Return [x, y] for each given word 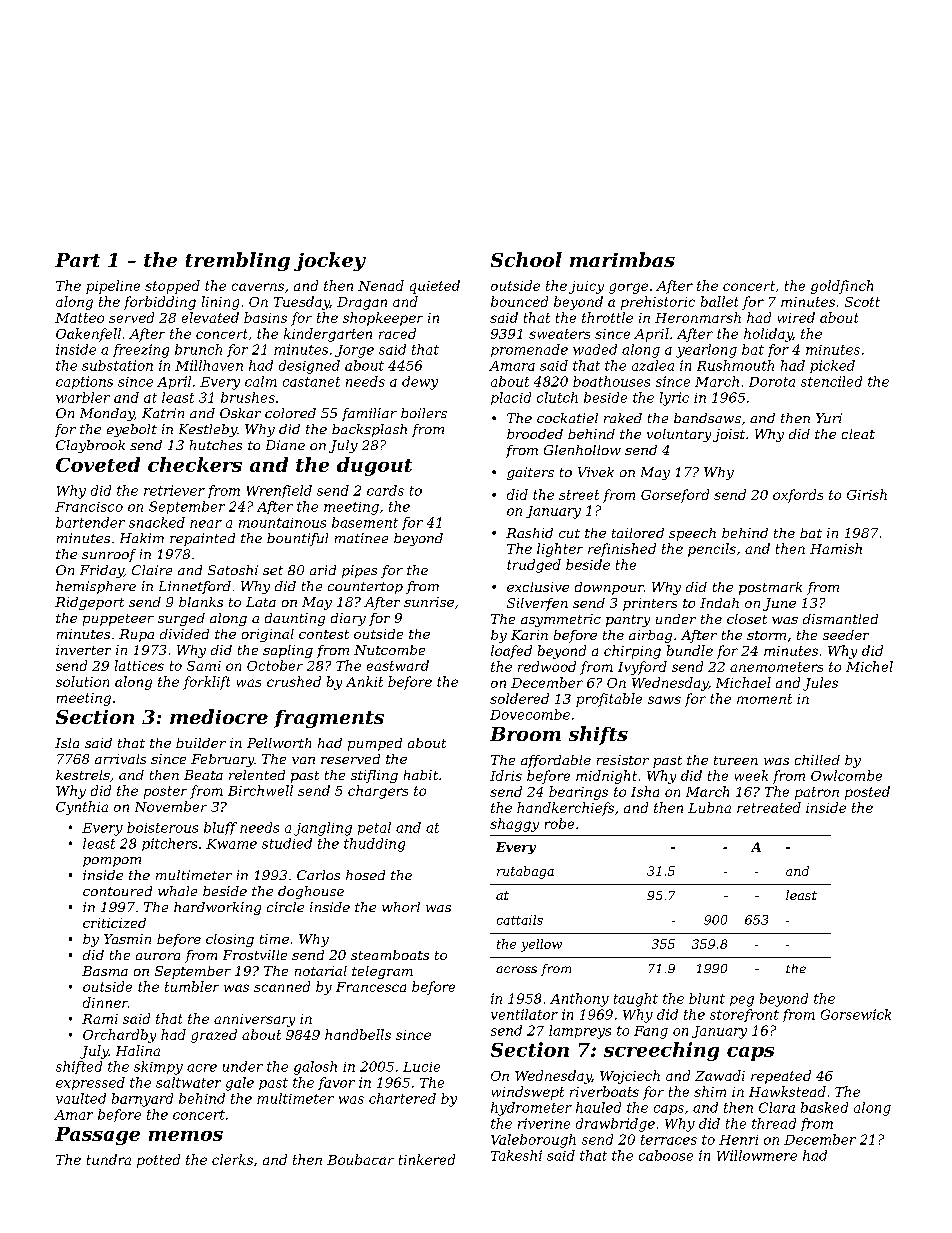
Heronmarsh [698, 317]
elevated [210, 317]
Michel [869, 666]
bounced [519, 301]
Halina [138, 1050]
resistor [623, 760]
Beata [203, 775]
